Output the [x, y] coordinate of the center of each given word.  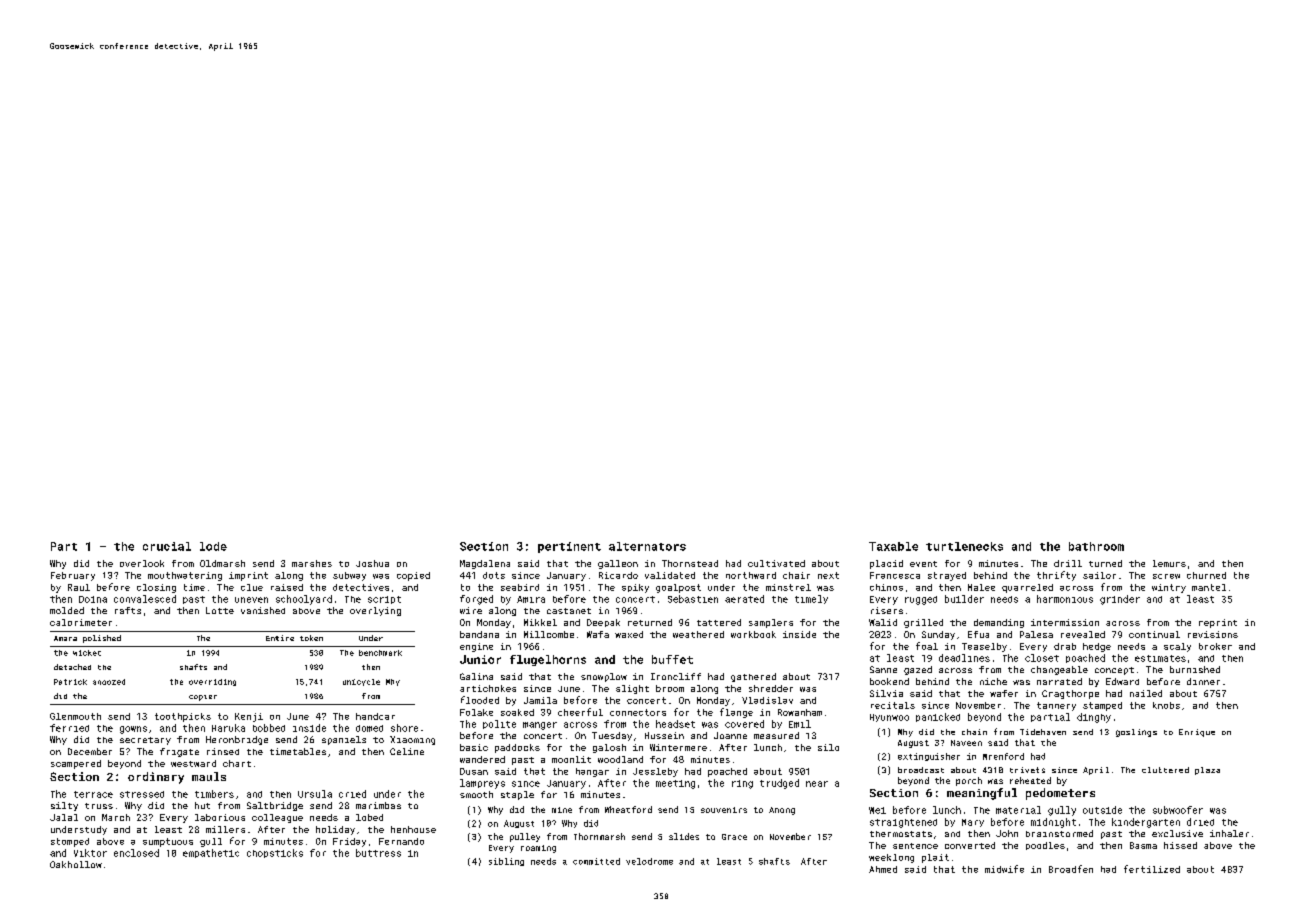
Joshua [372, 563]
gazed [918, 670]
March [116, 817]
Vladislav [767, 700]
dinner [1203, 681]
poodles [1045, 846]
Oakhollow [76, 864]
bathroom [1096, 546]
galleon [618, 564]
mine [562, 810]
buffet [672, 659]
